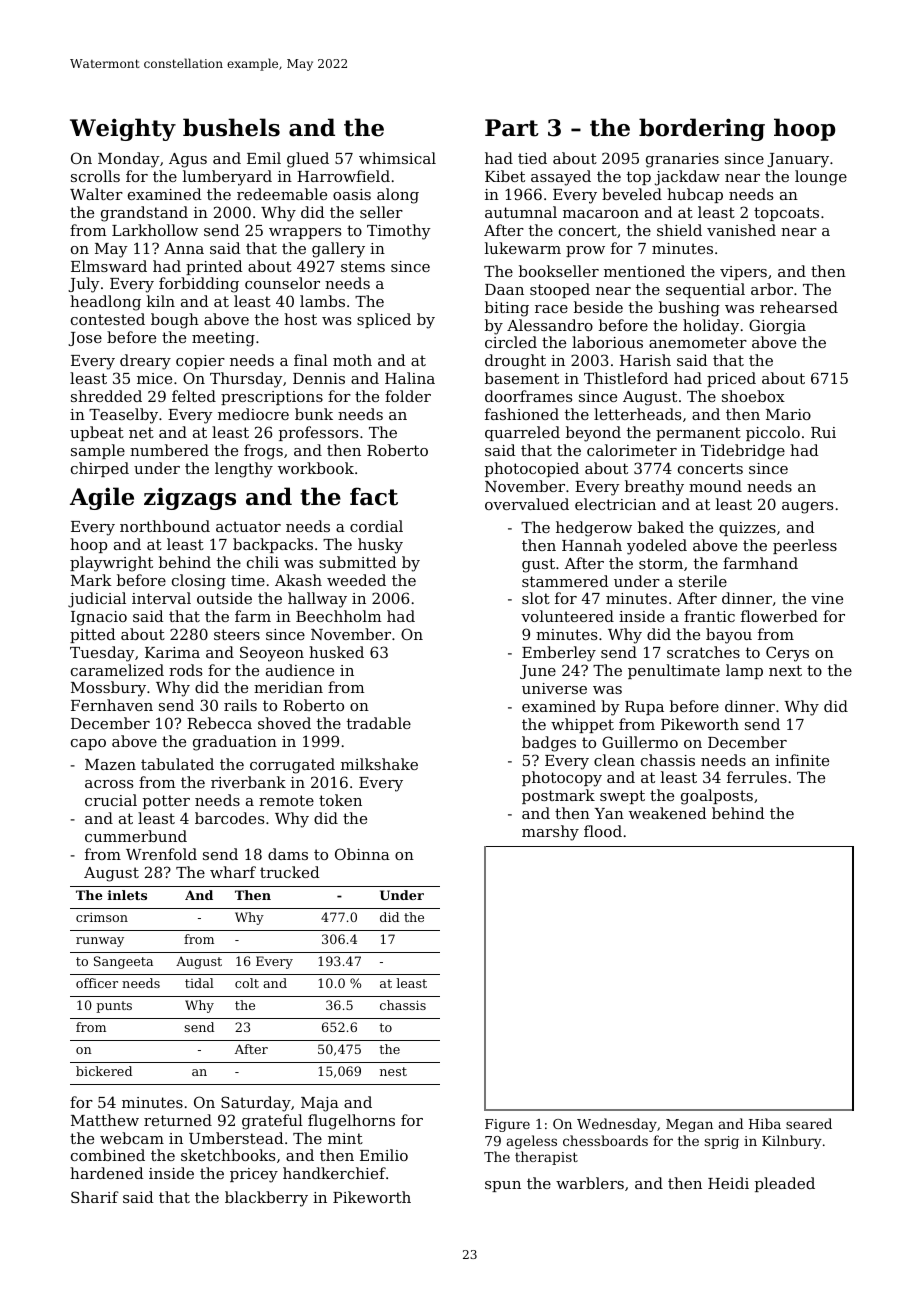 The image size is (924, 1314). What do you see at coordinates (123, 129) in the page?
I see `Weighty` at bounding box center [123, 129].
